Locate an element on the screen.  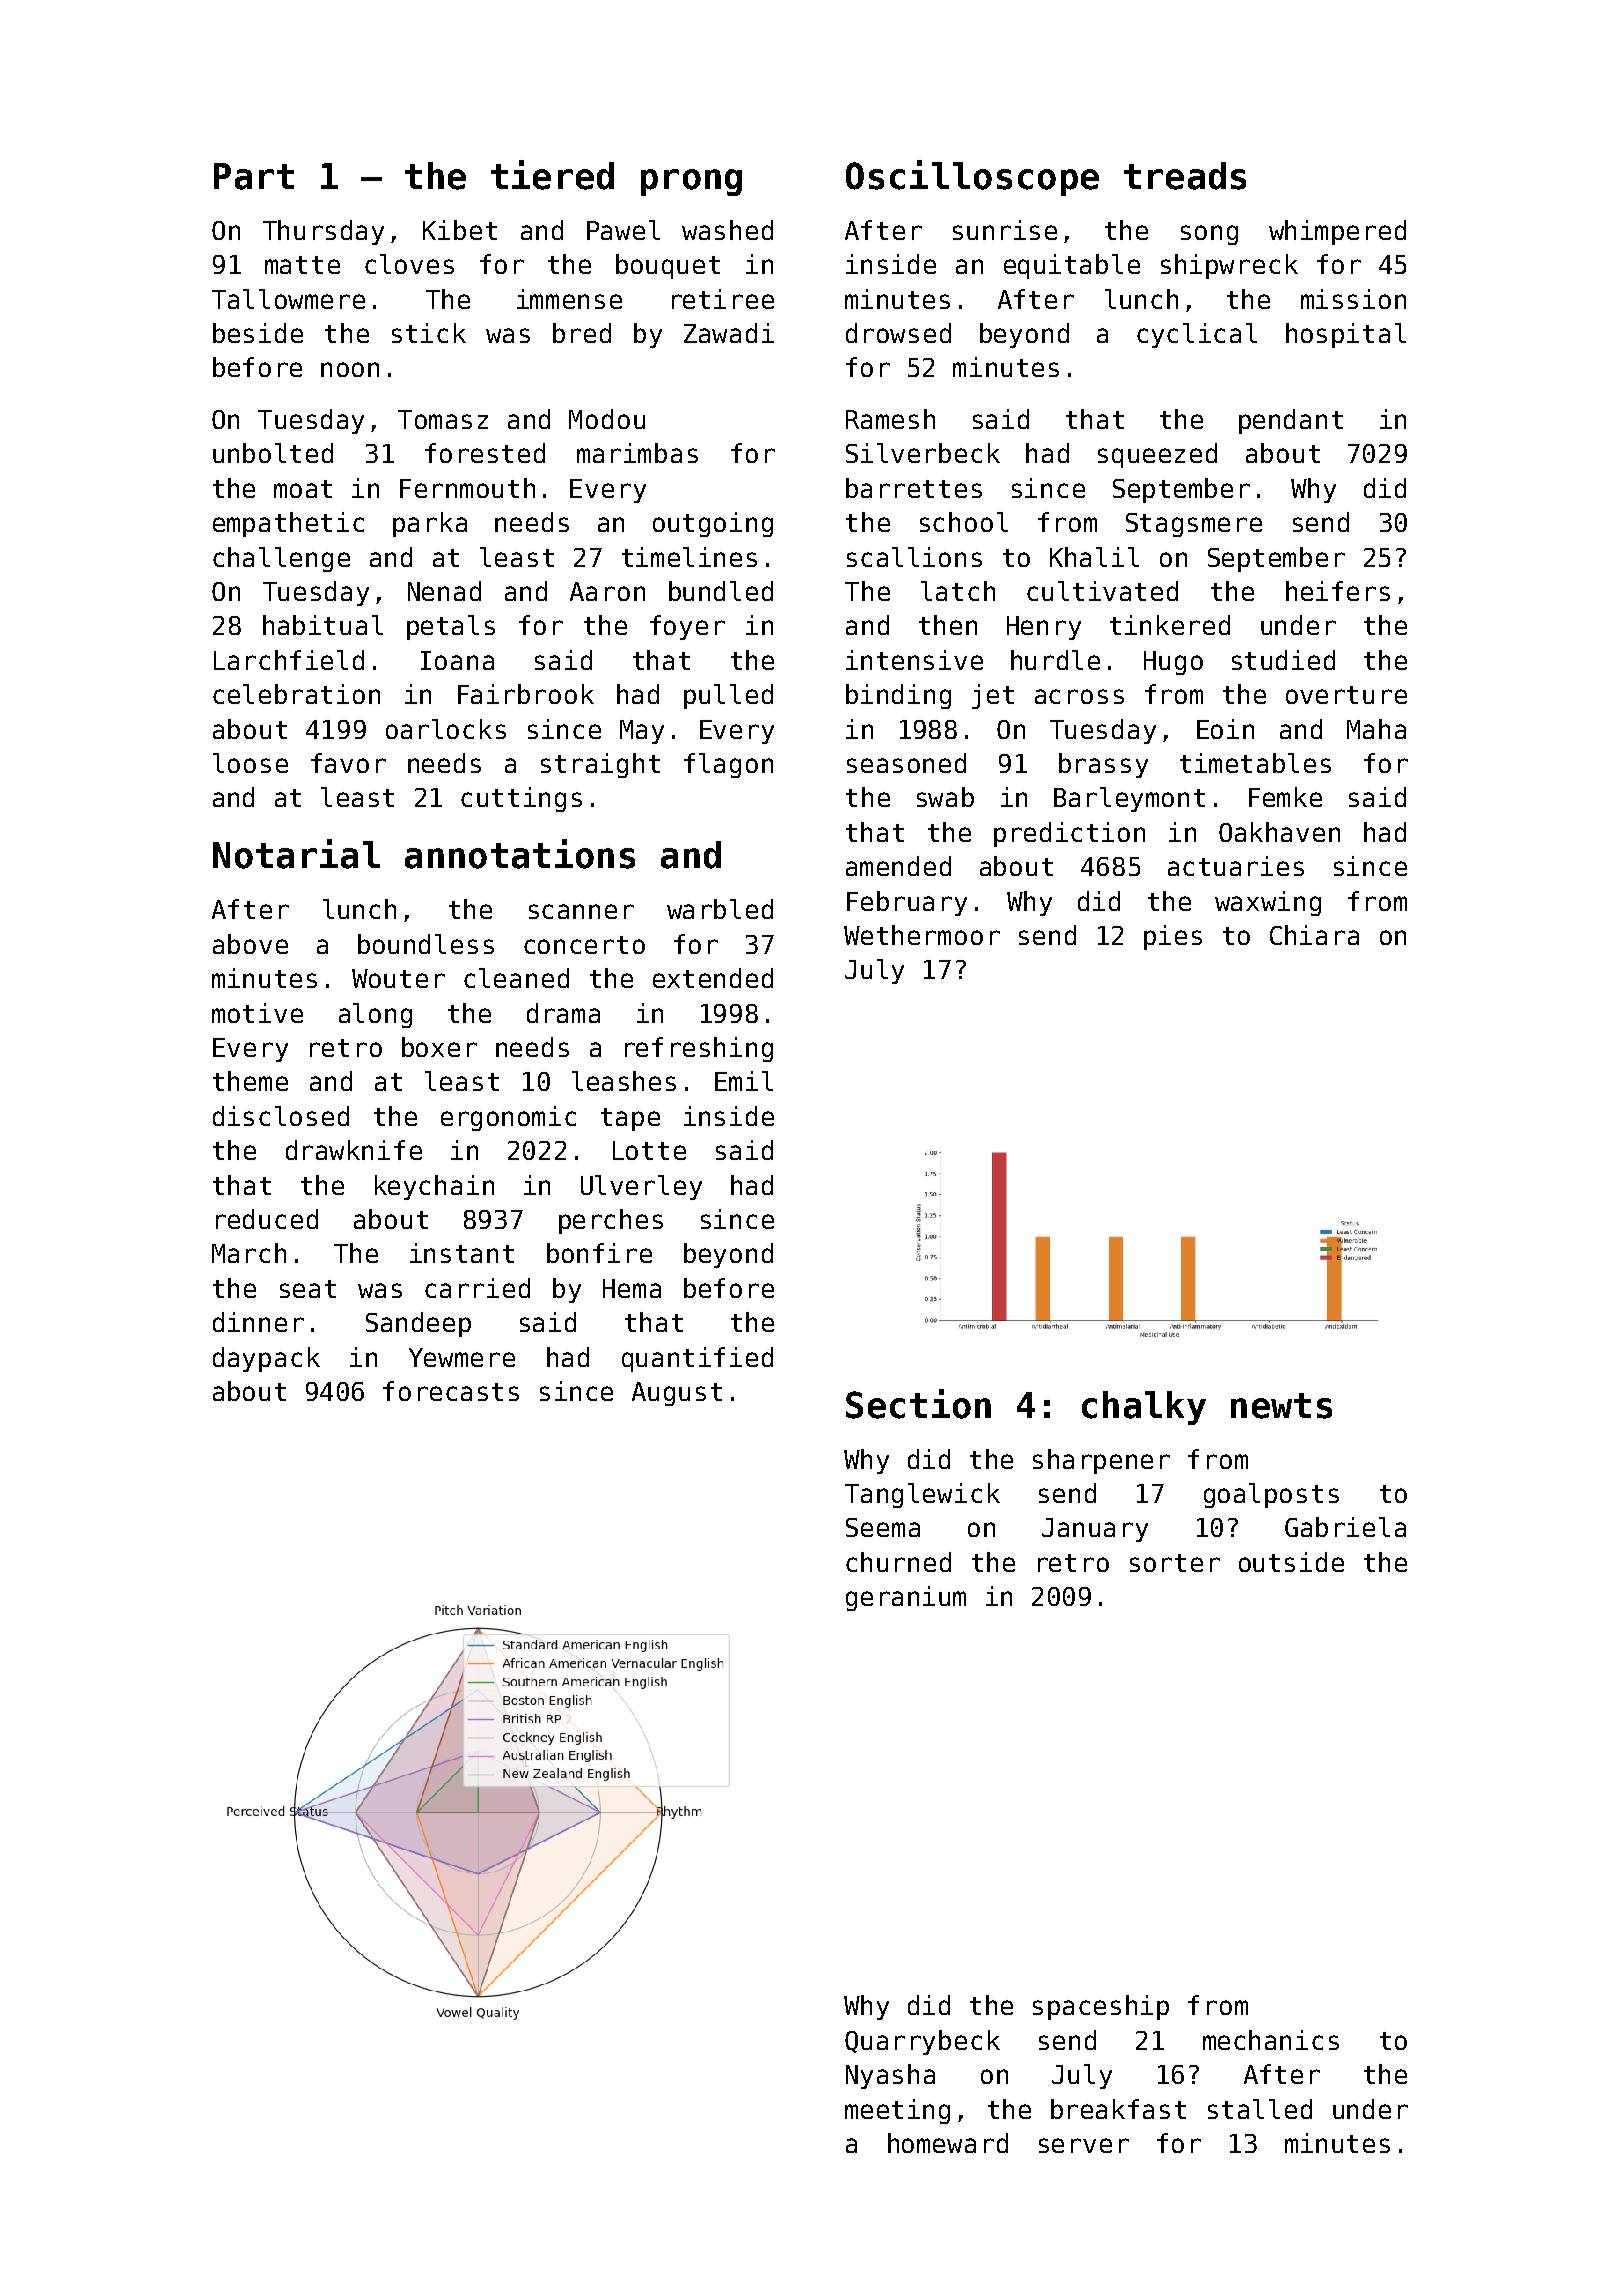
jet is located at coordinates (993, 696).
